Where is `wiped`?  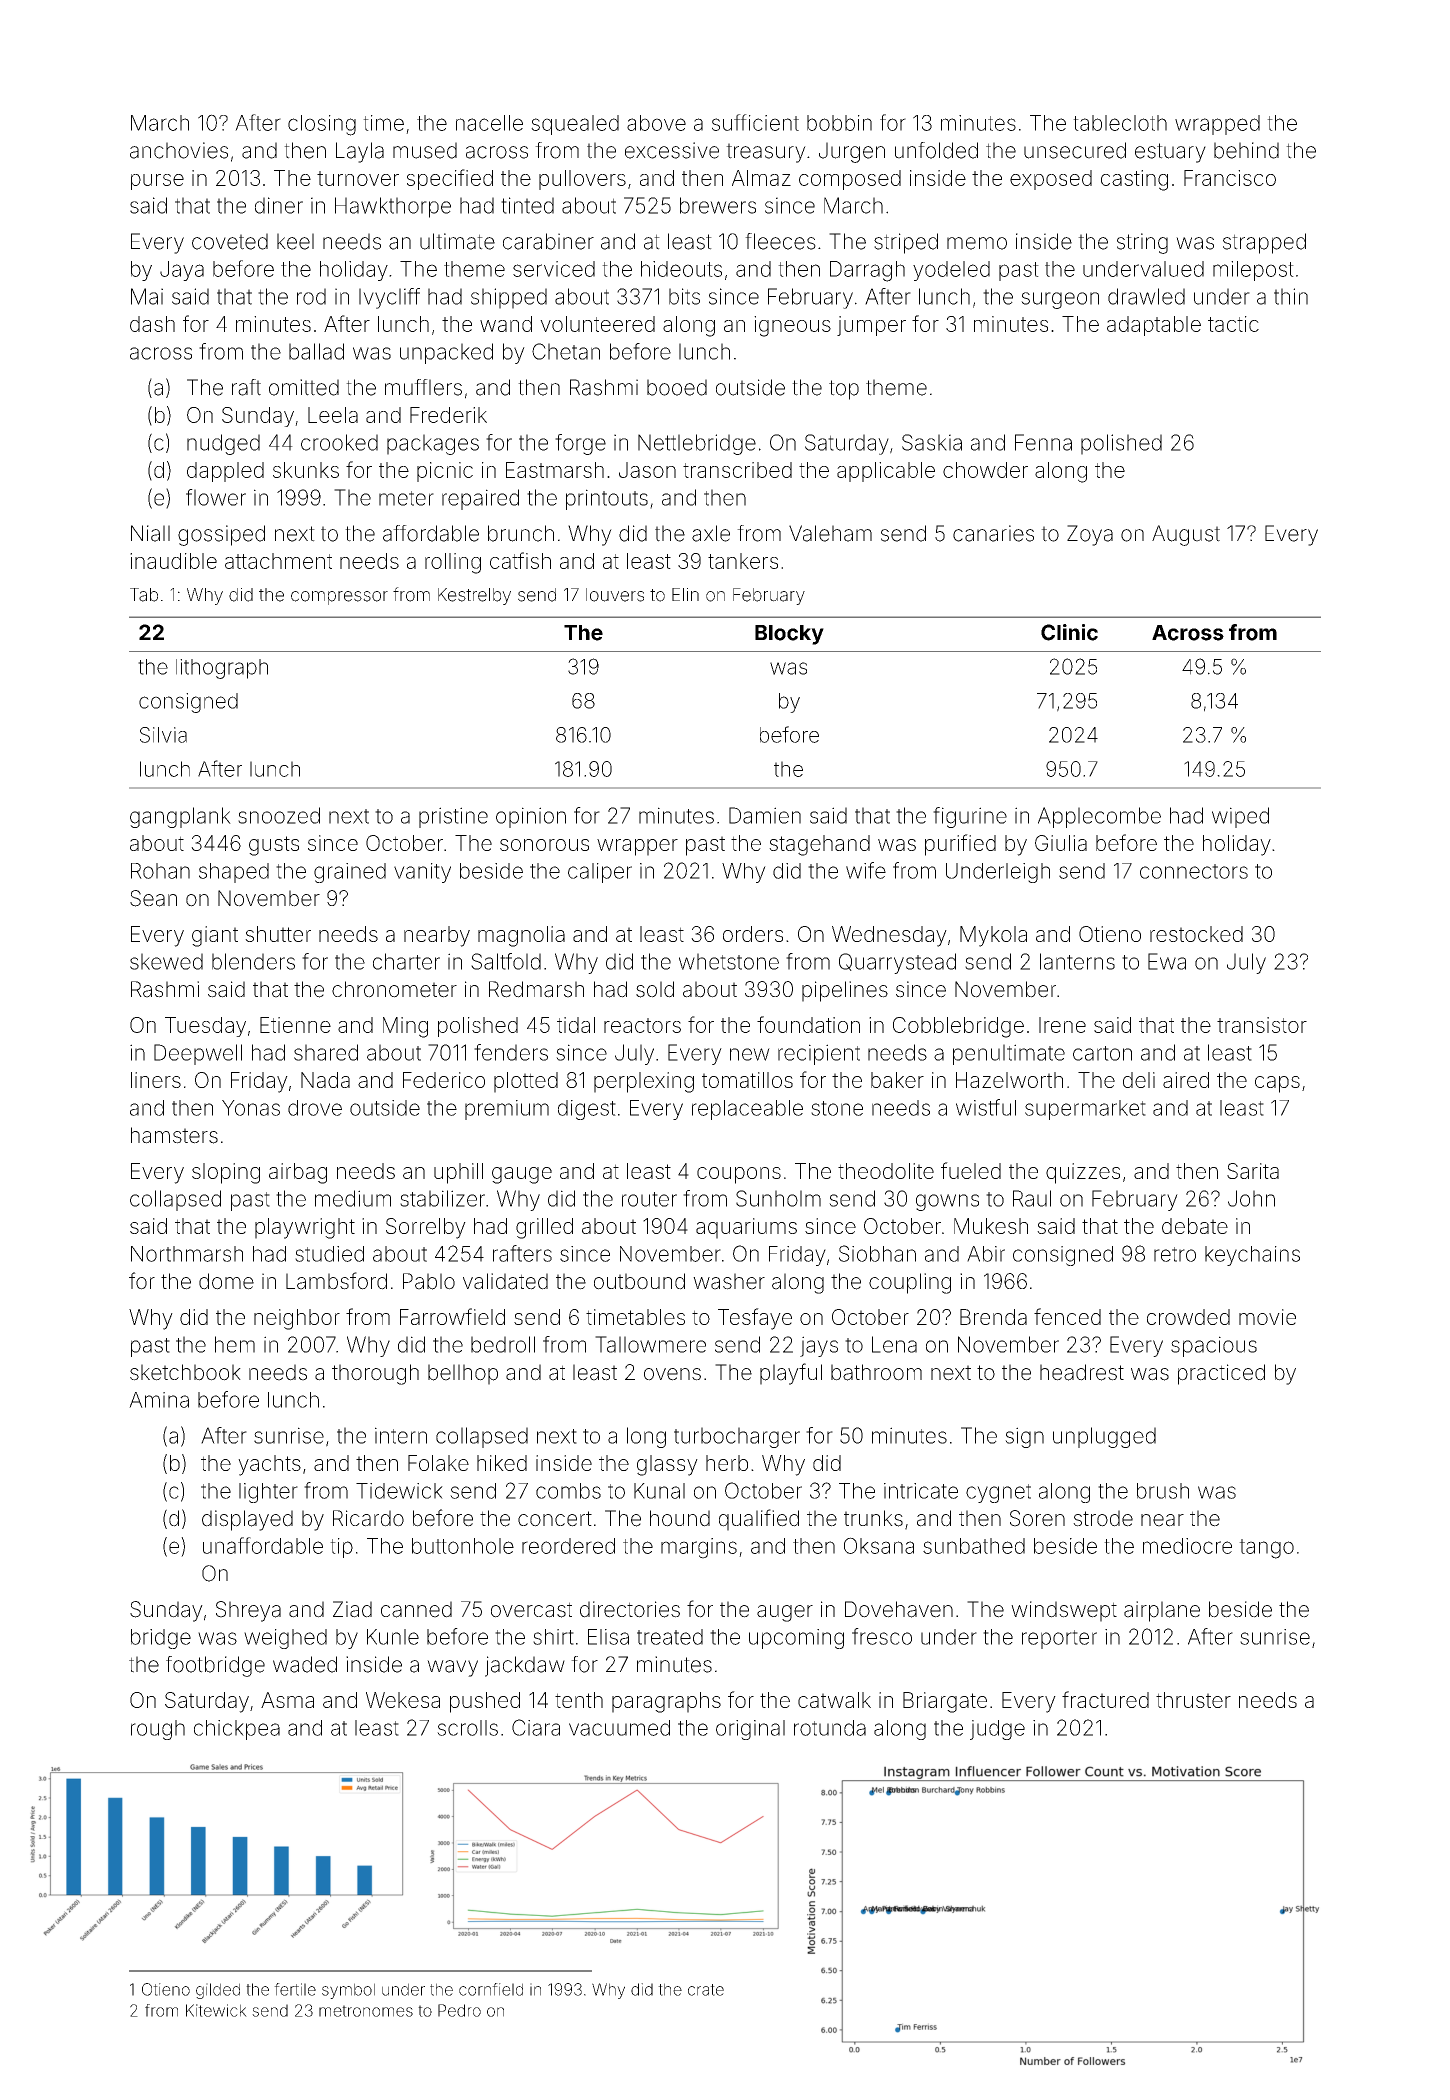 wiped is located at coordinates (1240, 817).
